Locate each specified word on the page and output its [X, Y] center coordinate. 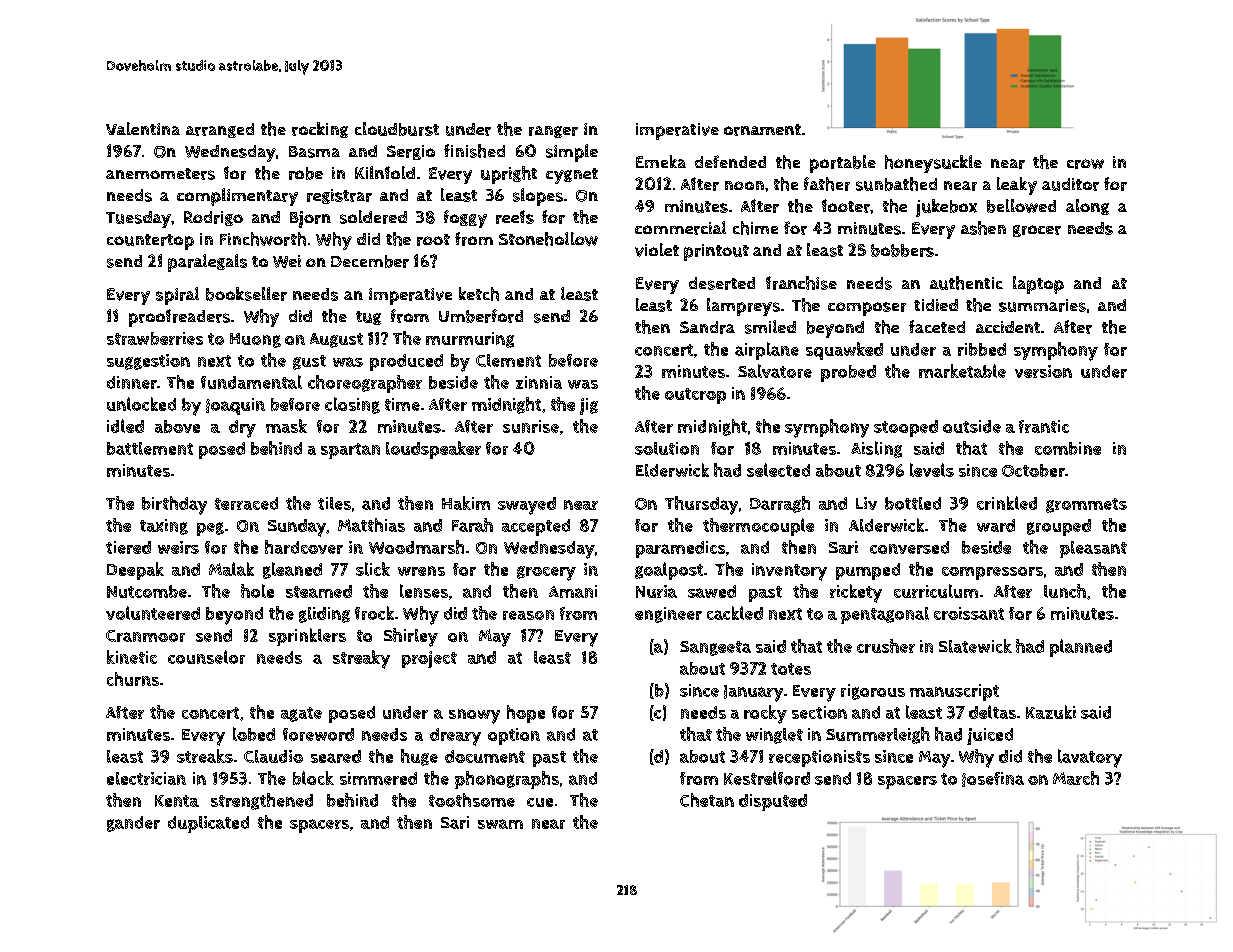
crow [1085, 164]
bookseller [246, 294]
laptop [1038, 285]
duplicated [208, 824]
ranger [553, 132]
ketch [479, 294]
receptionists [819, 758]
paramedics [680, 549]
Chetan [707, 800]
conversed [909, 547]
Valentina [143, 128]
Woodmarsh [416, 547]
